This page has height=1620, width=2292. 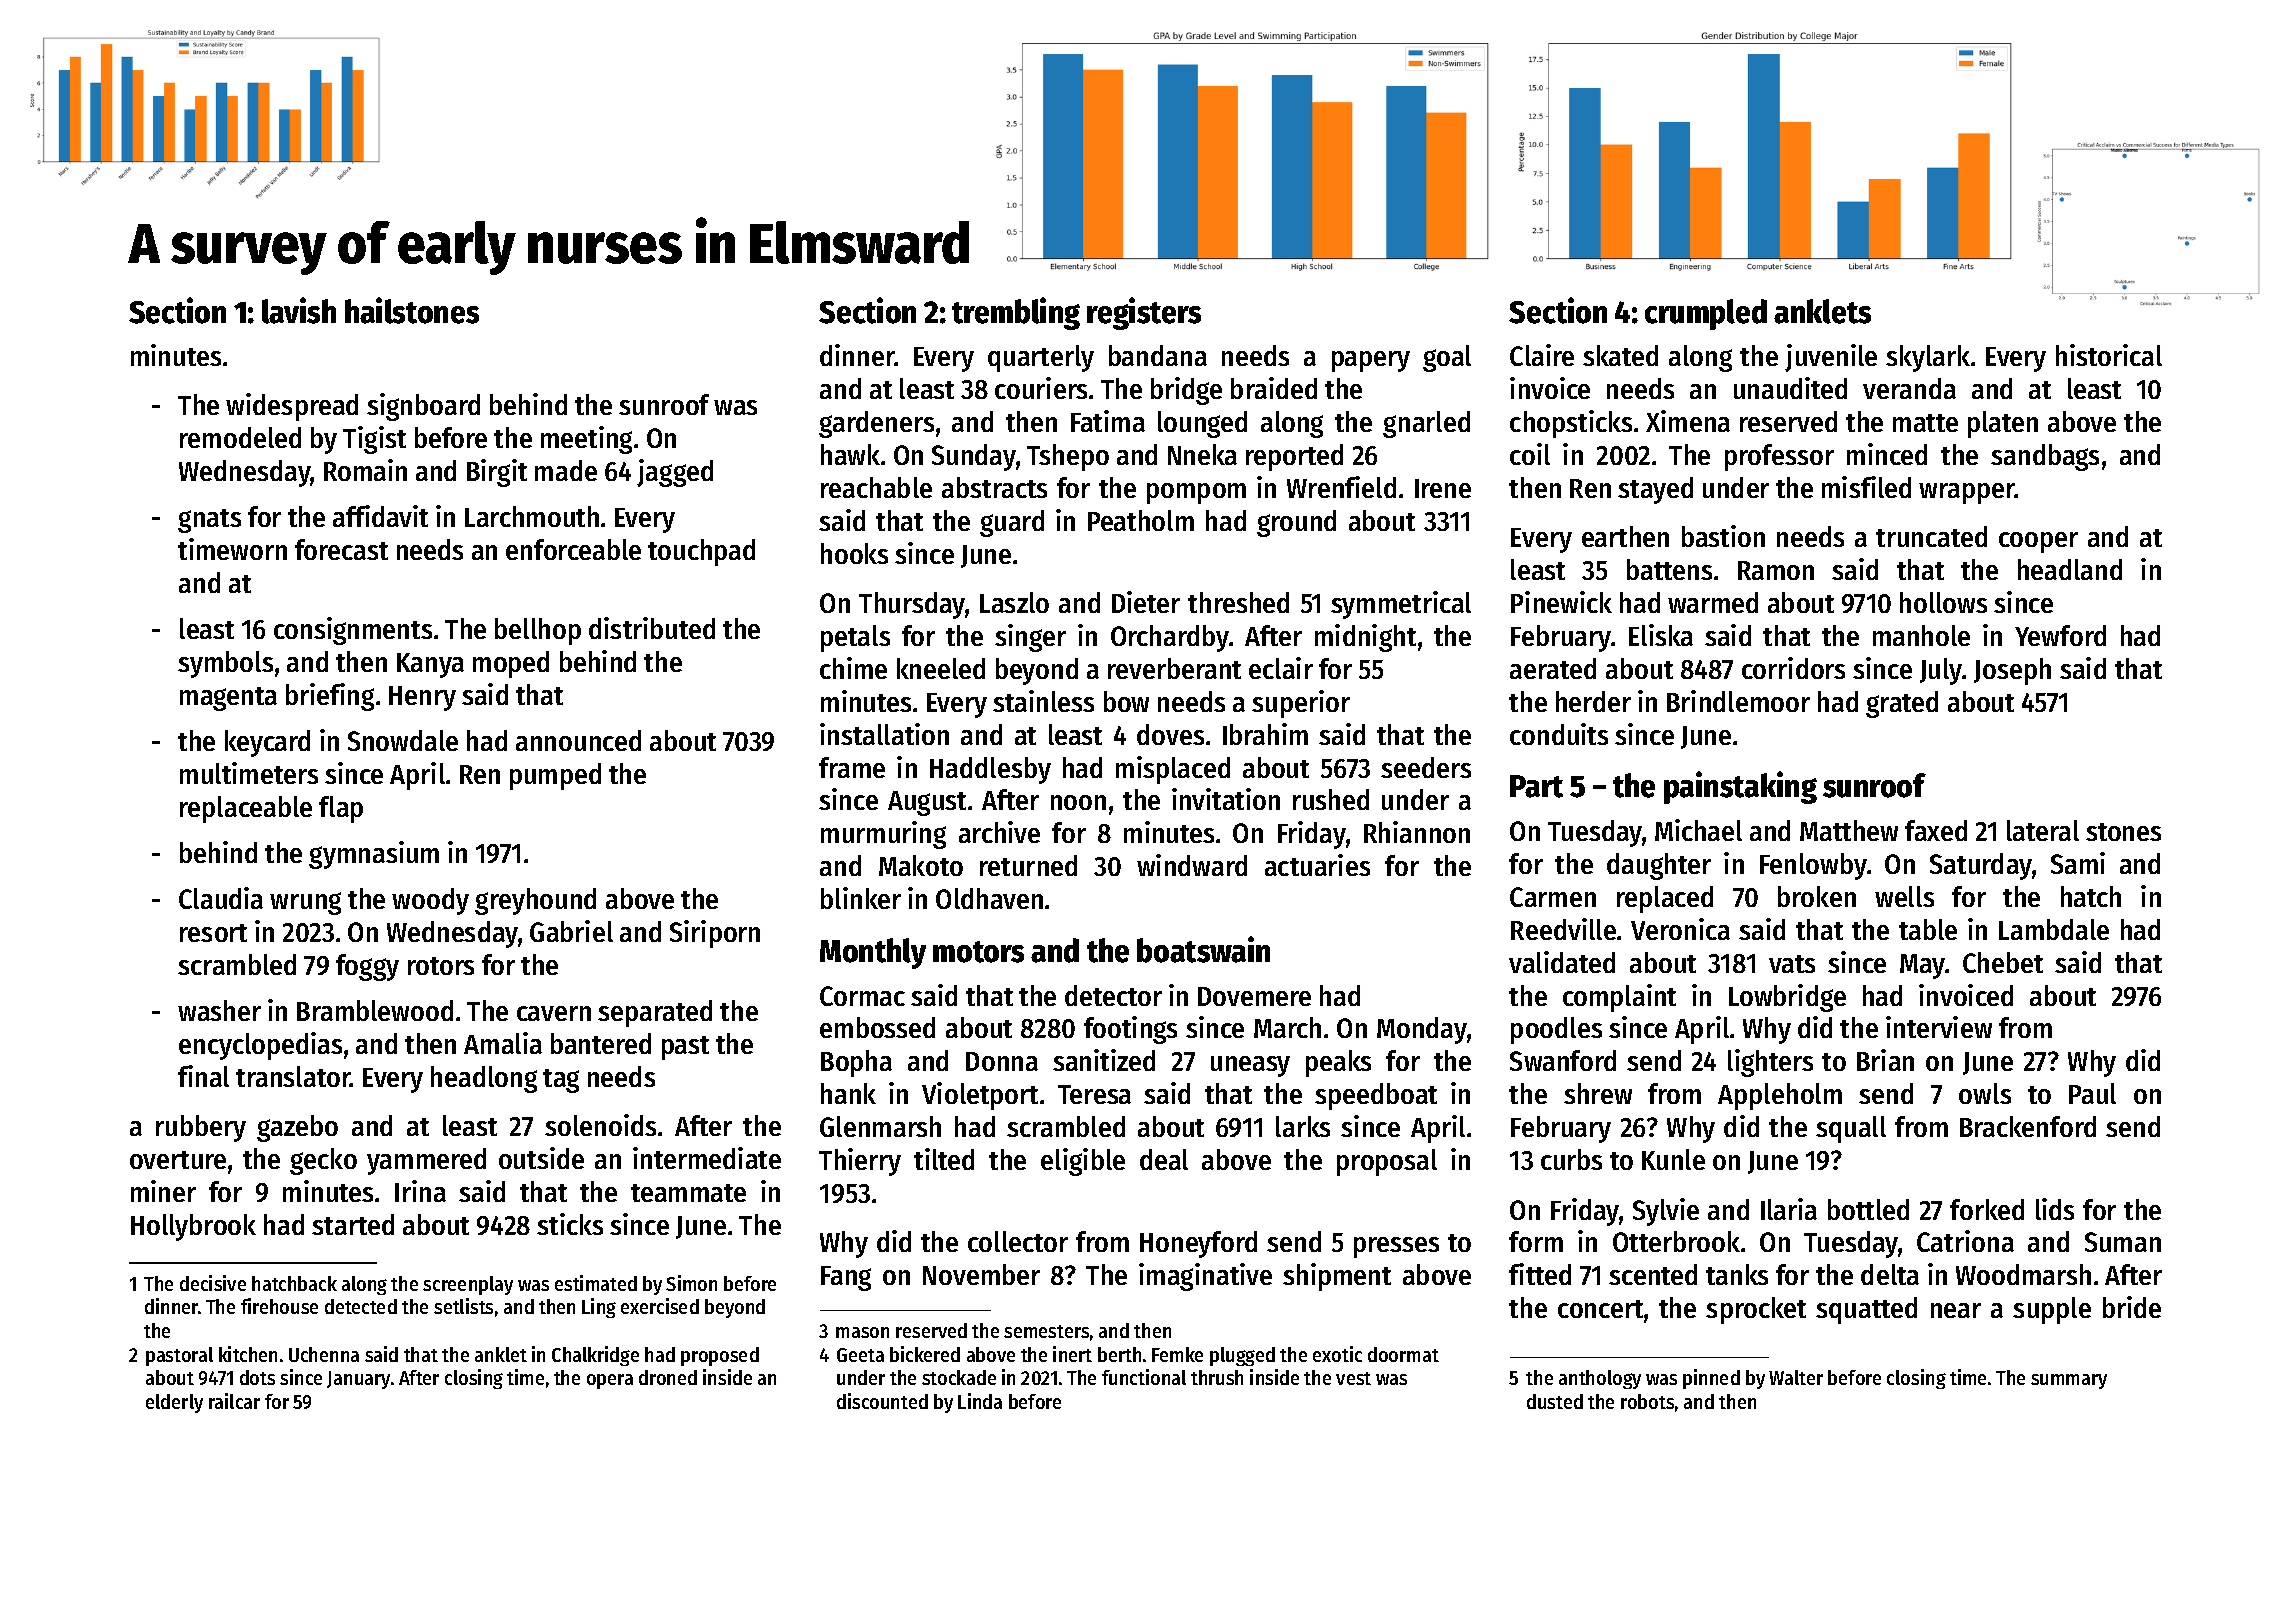 What do you see at coordinates (299, 310) in the page?
I see `lavish` at bounding box center [299, 310].
